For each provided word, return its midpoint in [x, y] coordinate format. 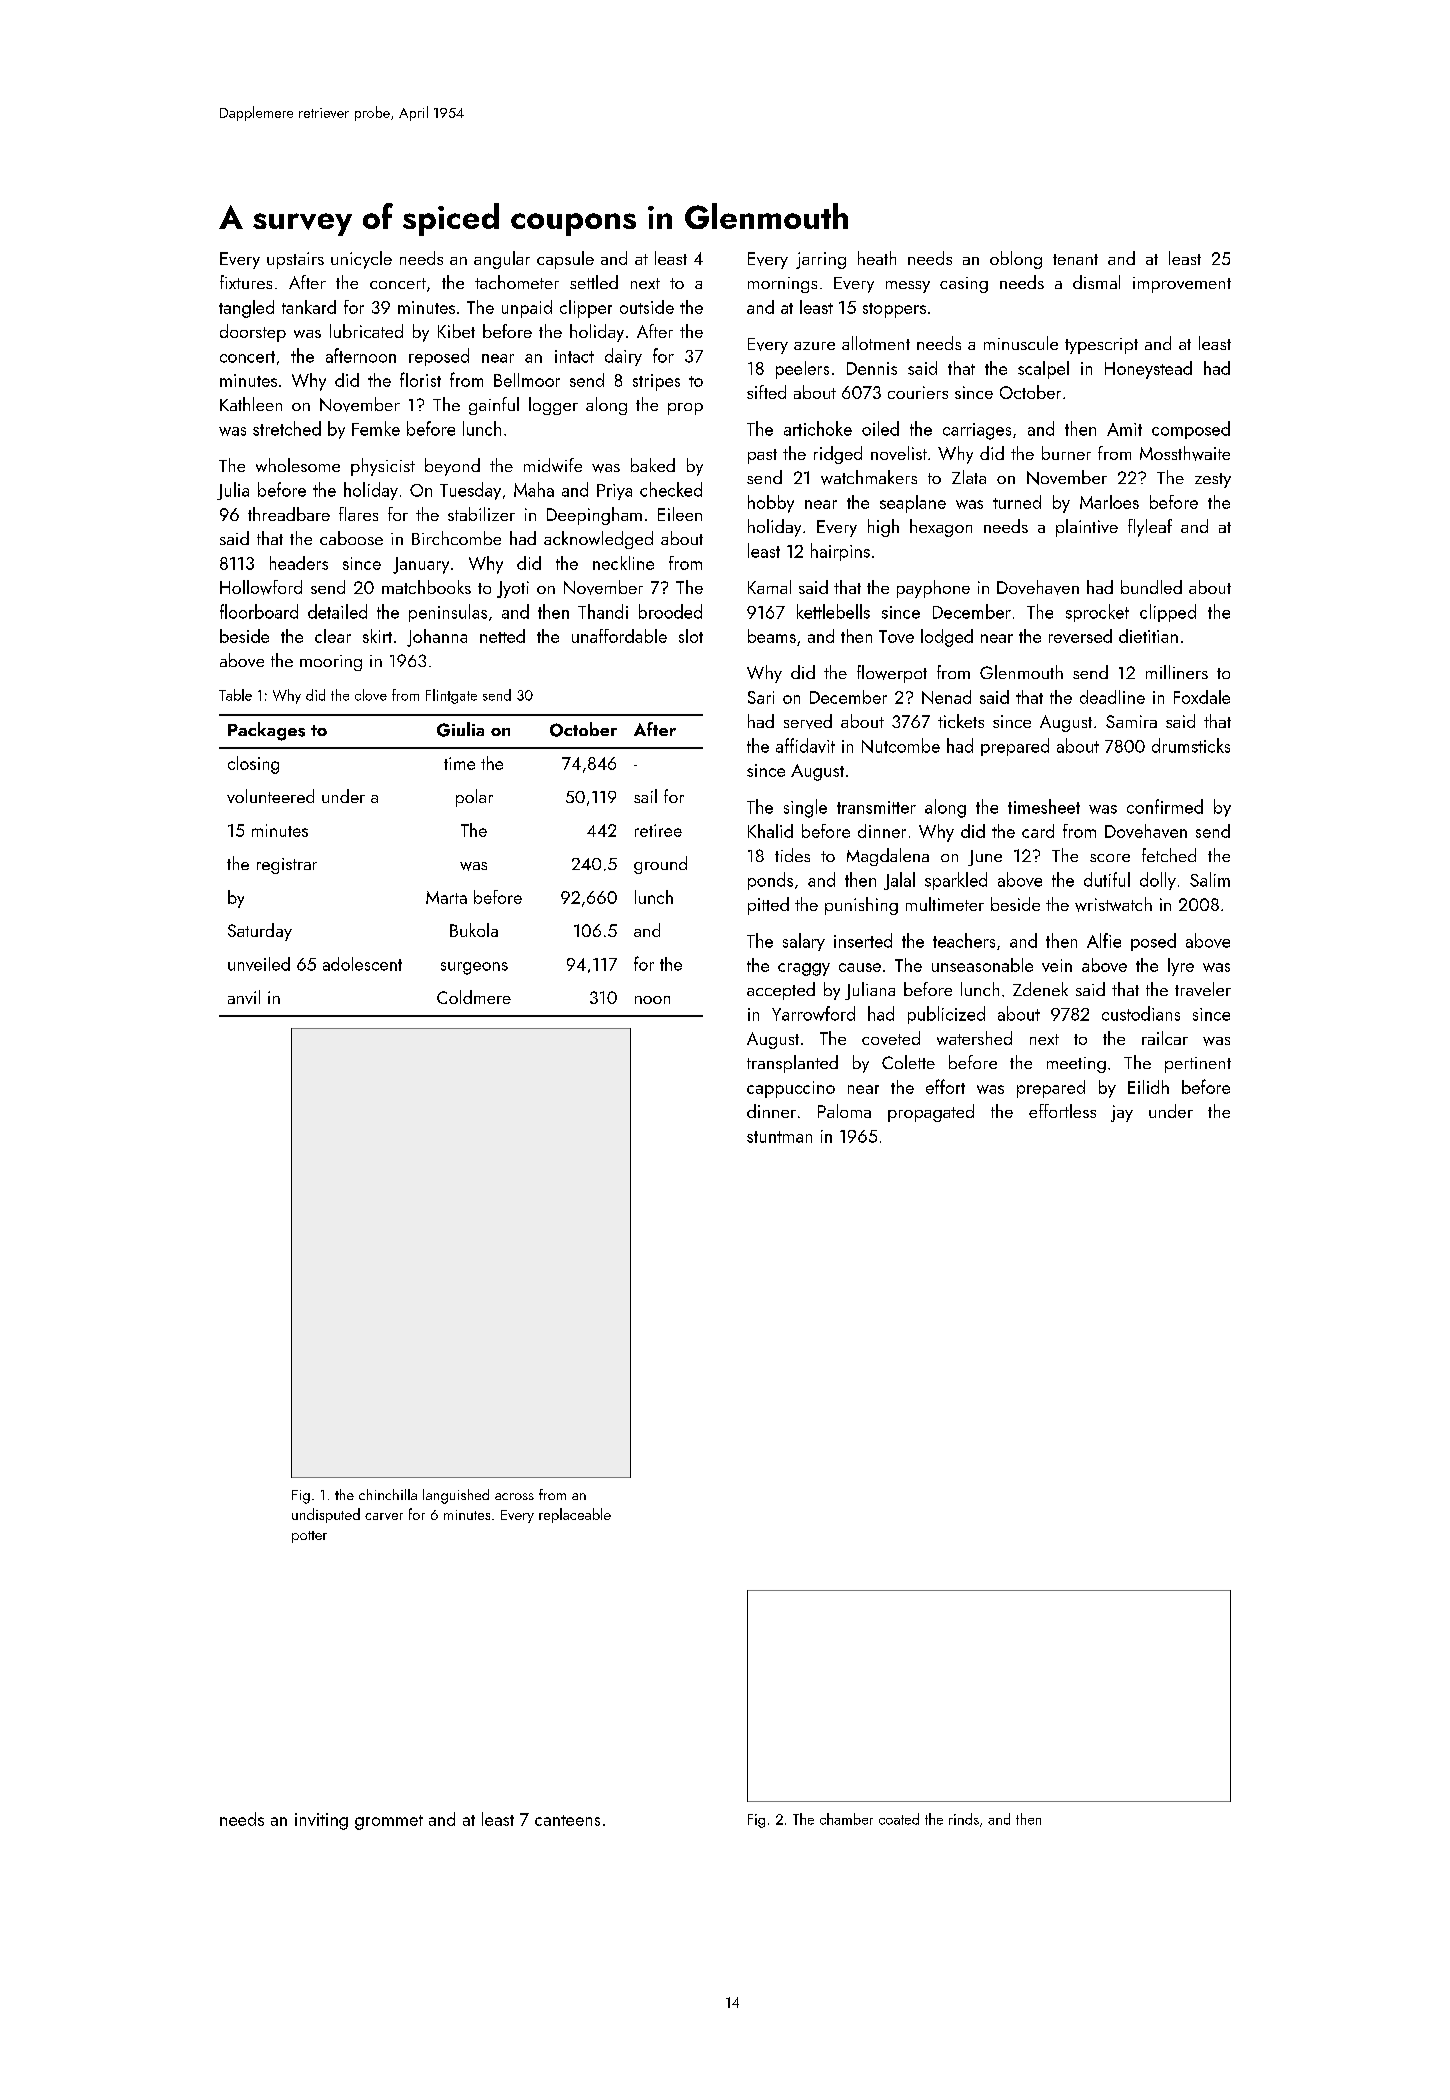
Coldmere [474, 997]
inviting [321, 1821]
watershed [974, 1038]
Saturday [260, 932]
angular [502, 260]
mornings [782, 285]
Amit [1124, 429]
